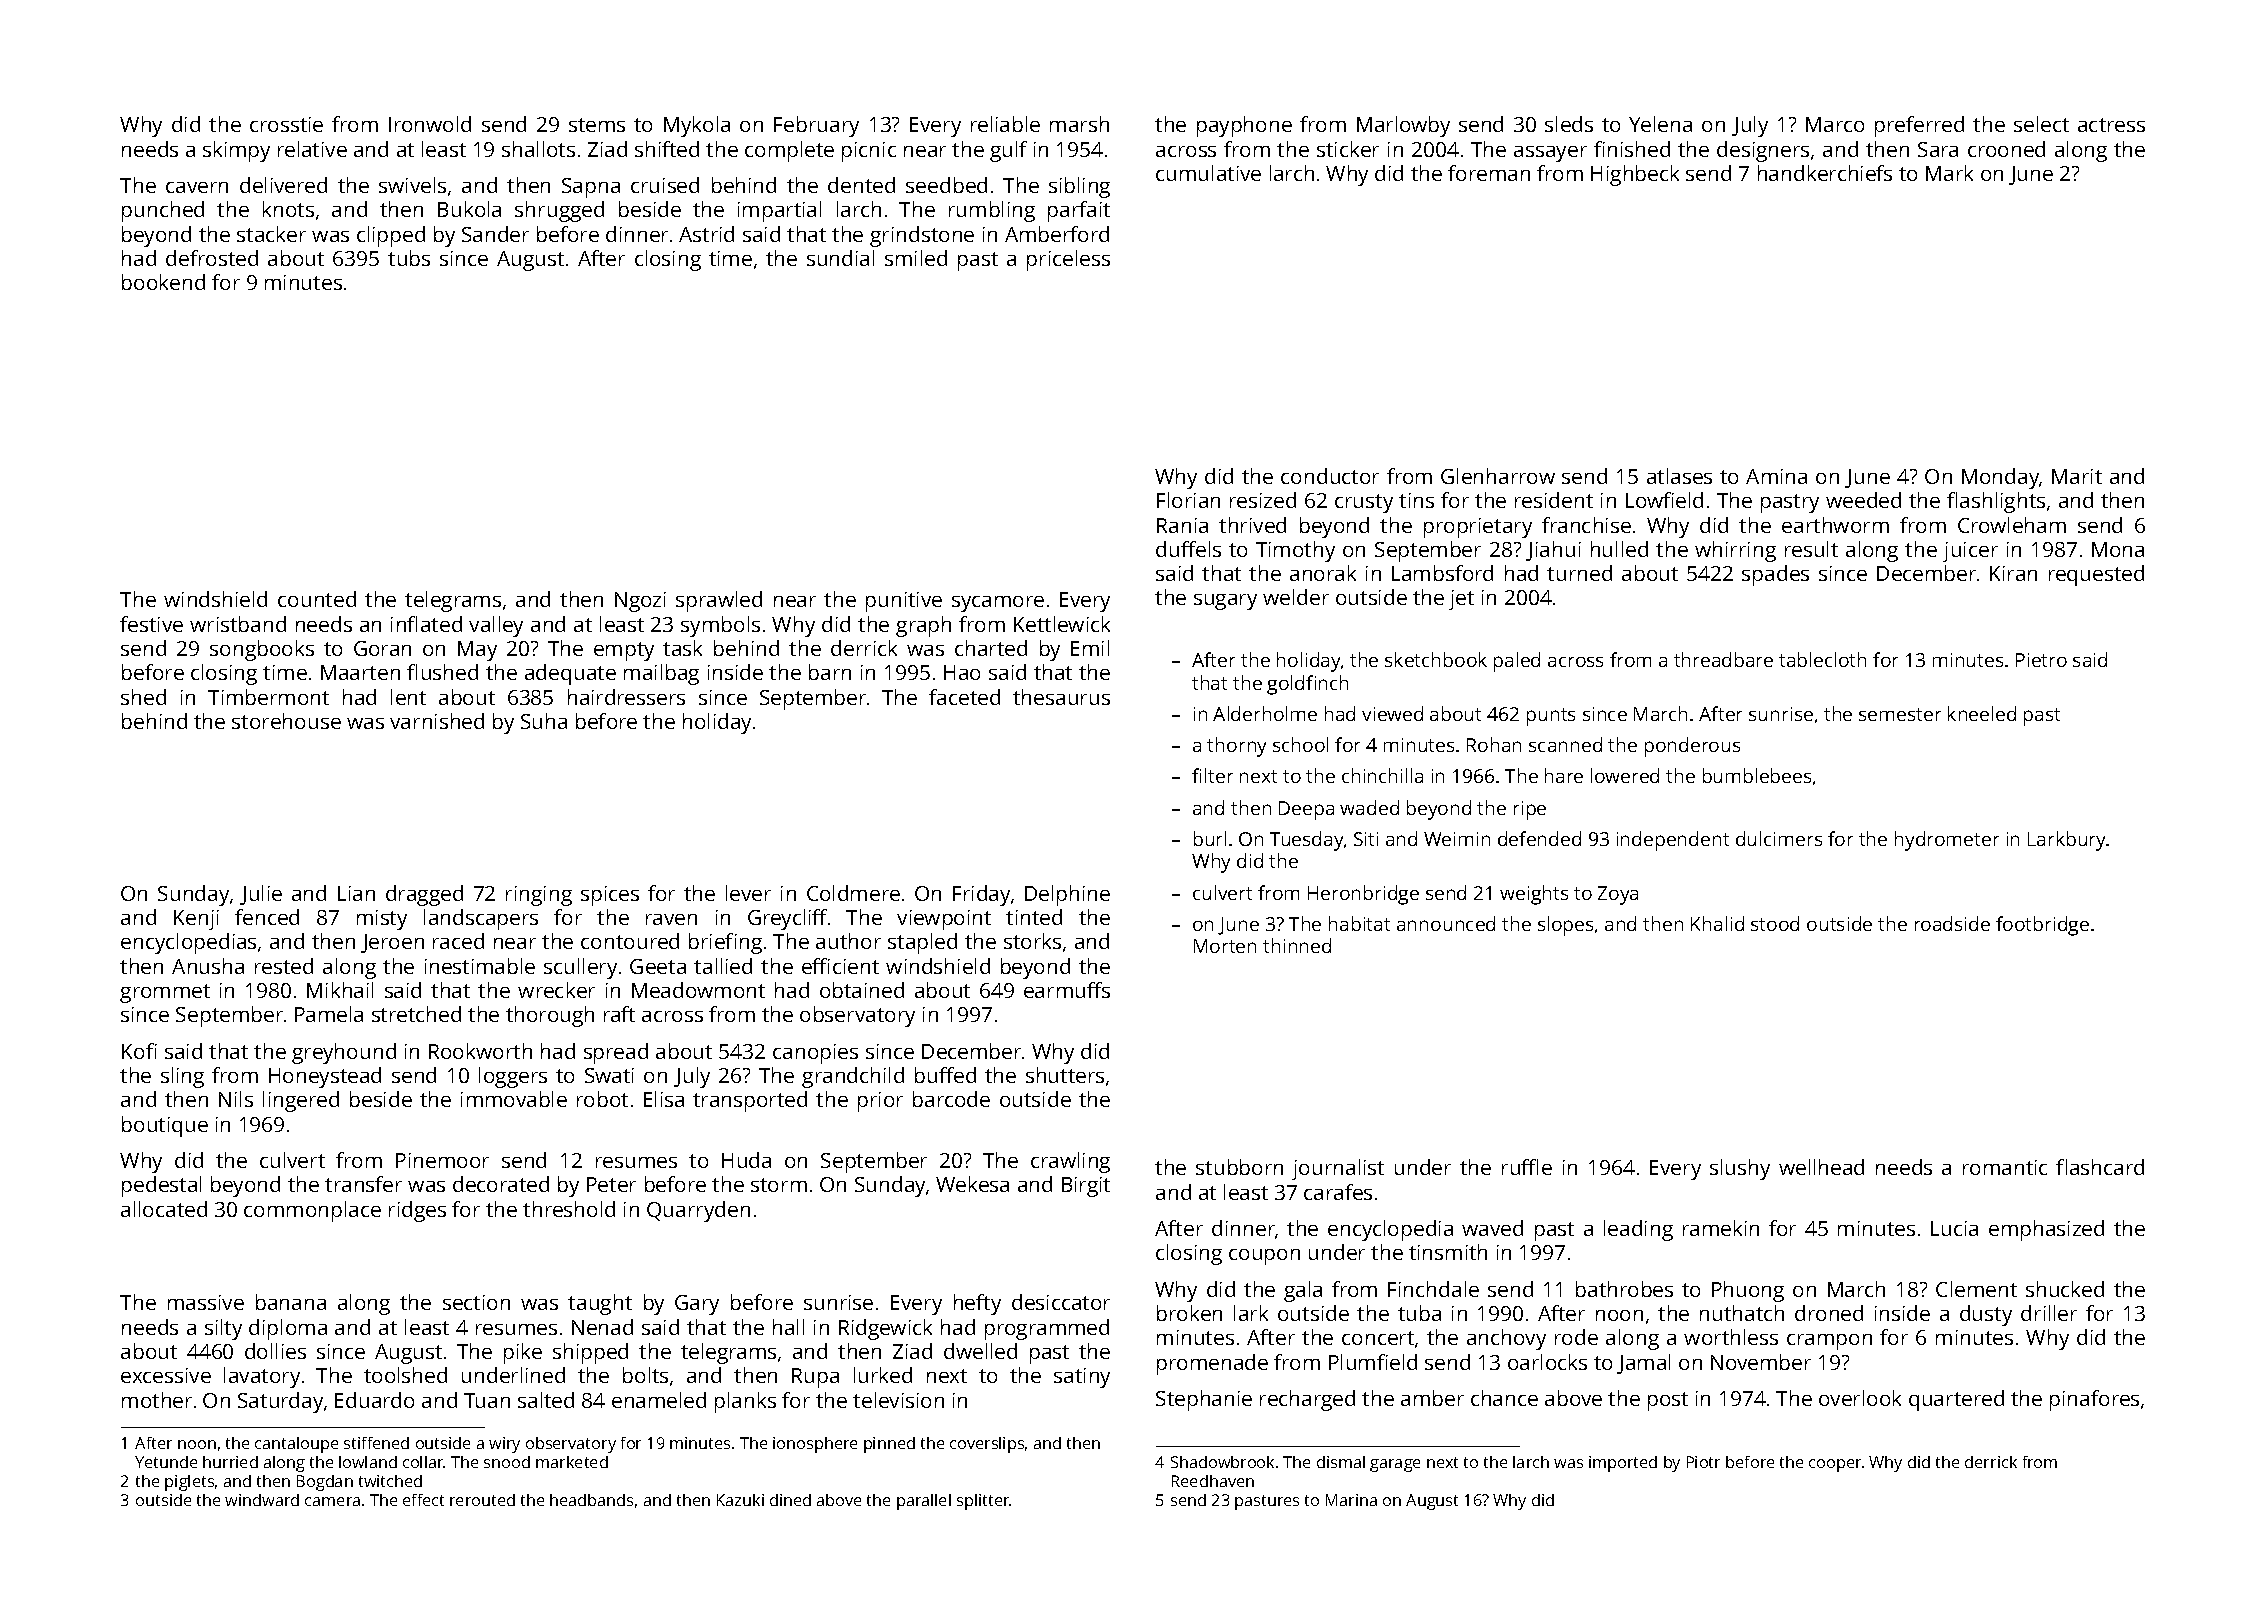 The width and height of the screenshot is (2267, 1603). I want to click on slushy, so click(1740, 1169).
